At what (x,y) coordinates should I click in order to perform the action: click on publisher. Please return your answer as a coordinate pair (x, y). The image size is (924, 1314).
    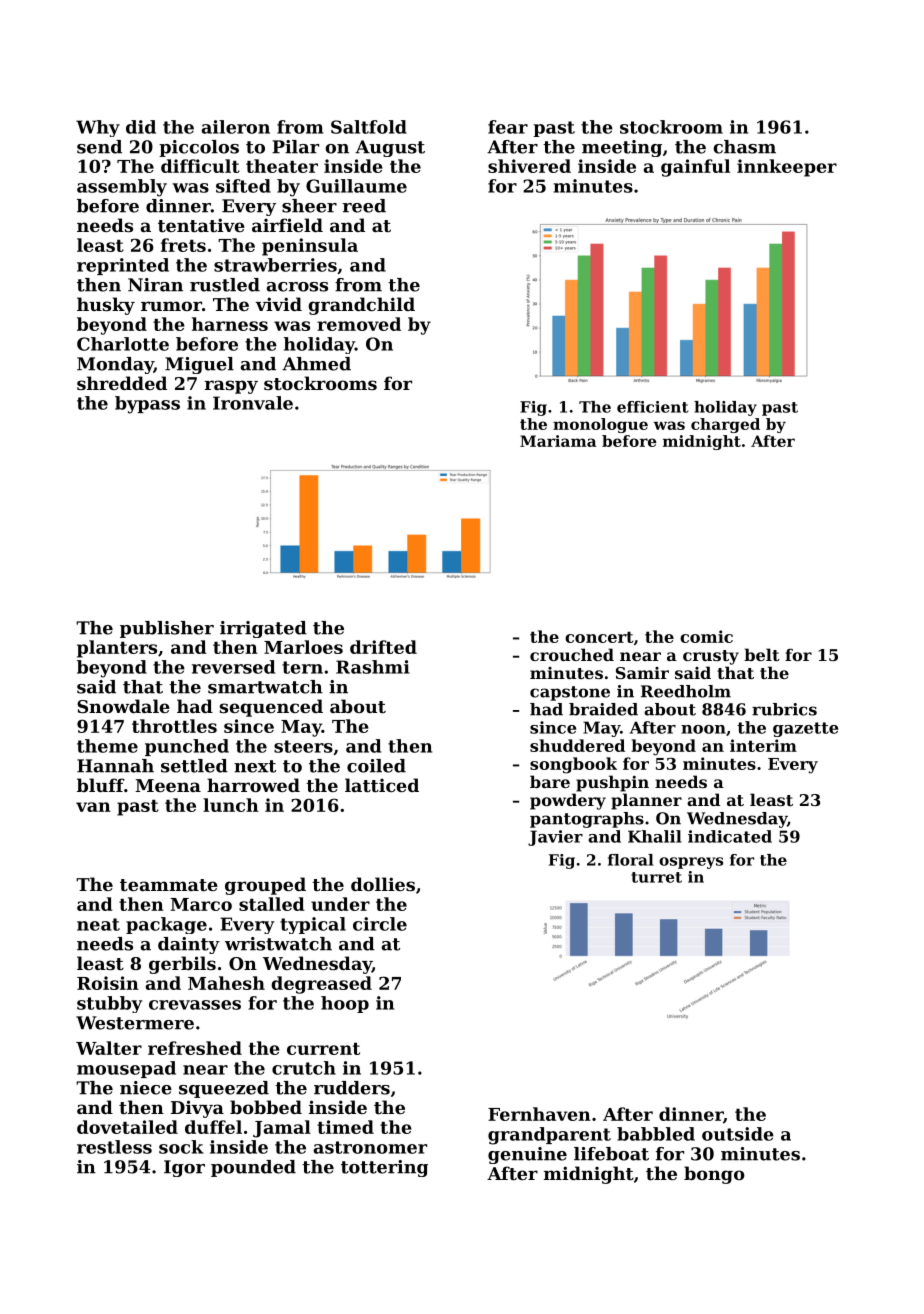
    Looking at the image, I should click on (167, 629).
